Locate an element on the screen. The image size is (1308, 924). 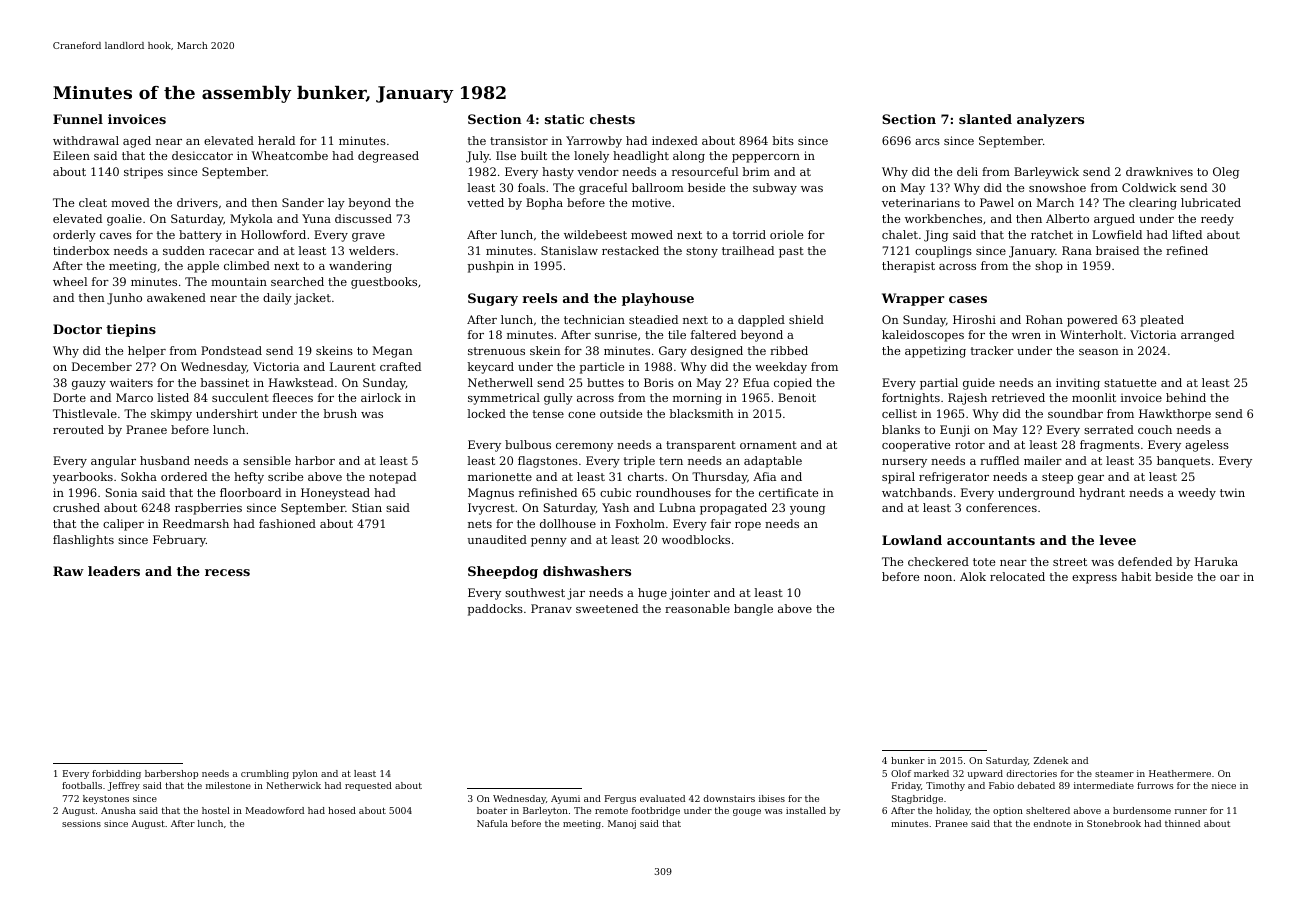
slanted is located at coordinates (985, 119).
